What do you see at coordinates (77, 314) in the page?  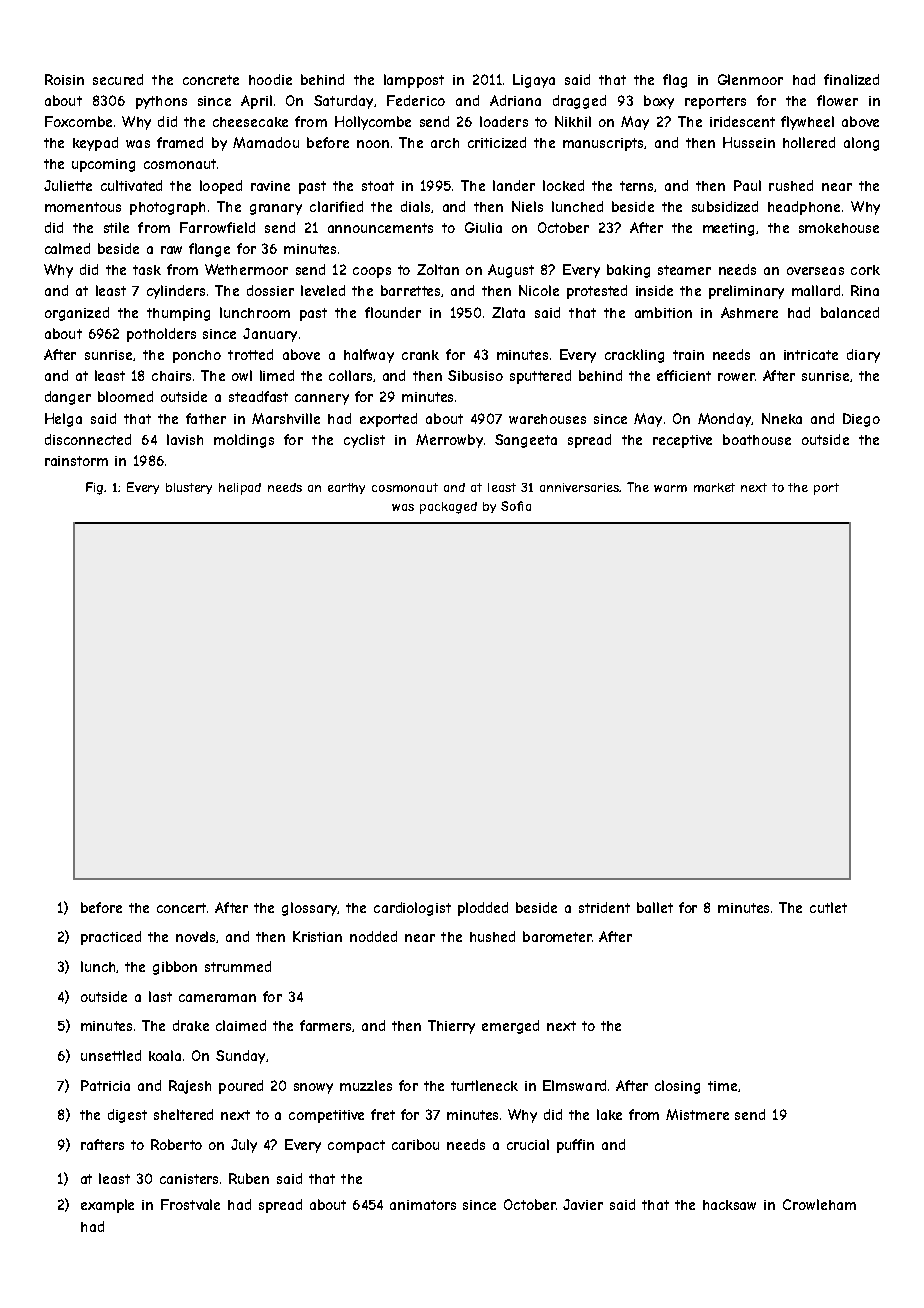 I see `organized` at bounding box center [77, 314].
